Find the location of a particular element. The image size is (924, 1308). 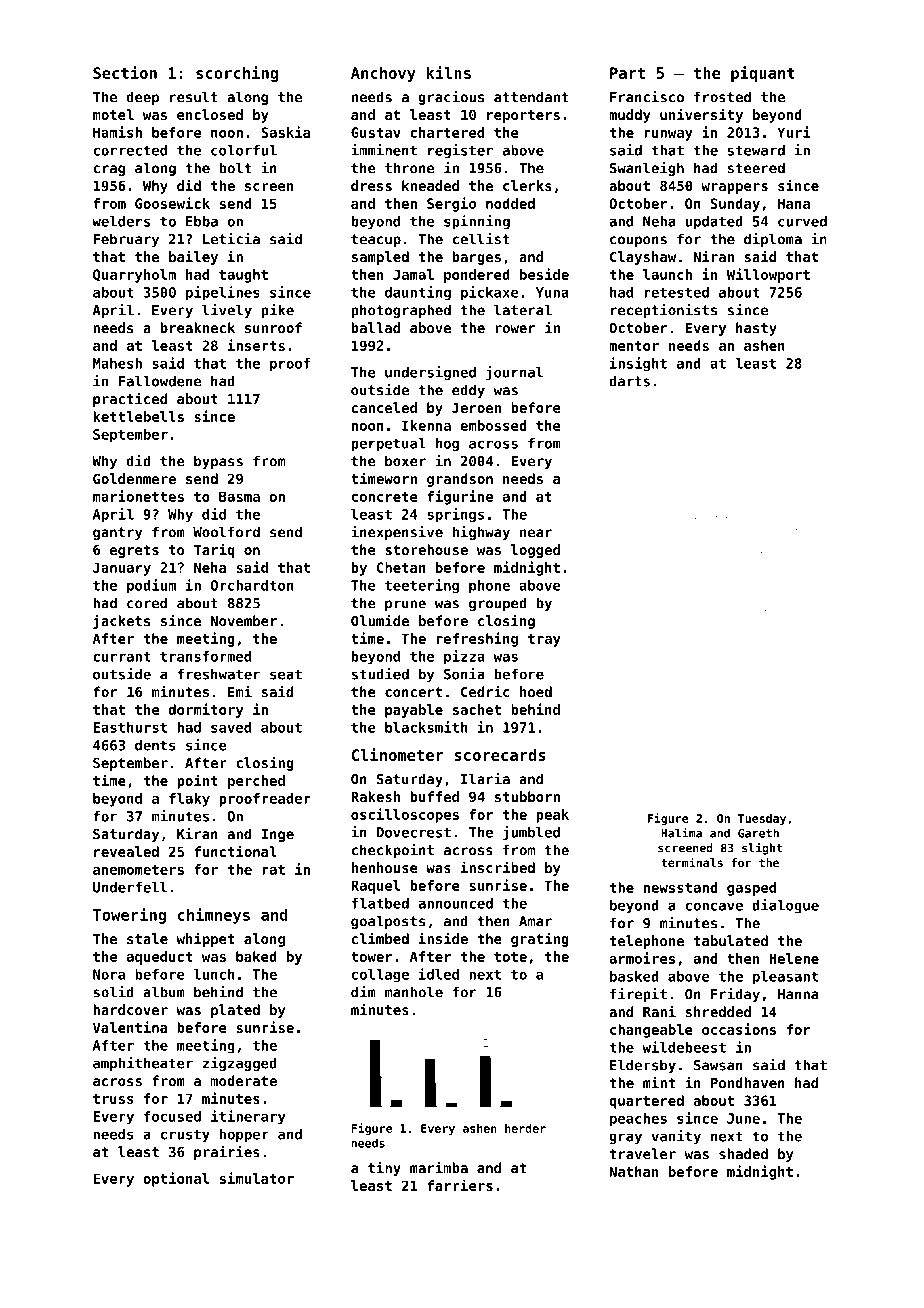

canceled is located at coordinates (384, 407).
